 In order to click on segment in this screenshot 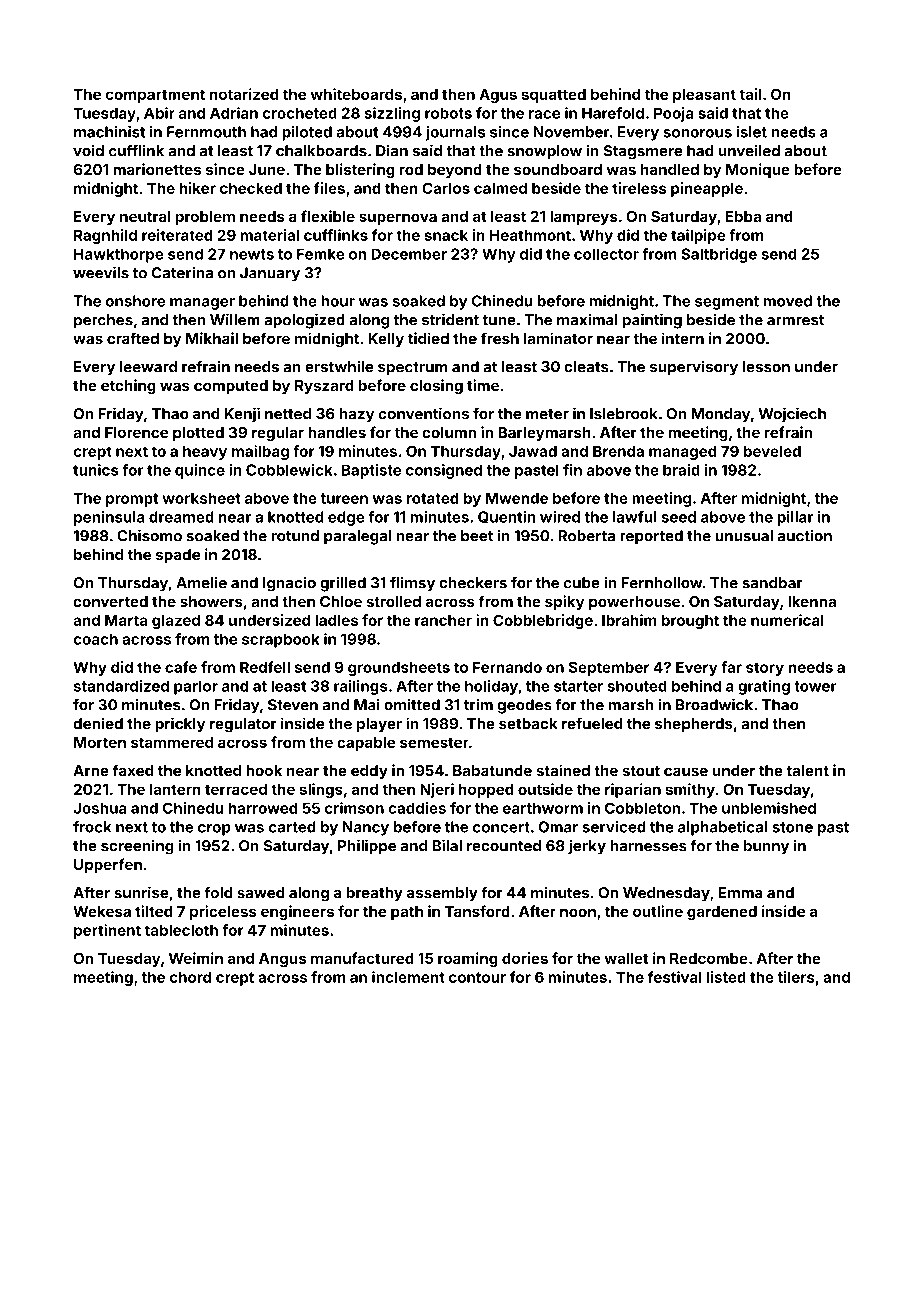, I will do `click(727, 303)`.
